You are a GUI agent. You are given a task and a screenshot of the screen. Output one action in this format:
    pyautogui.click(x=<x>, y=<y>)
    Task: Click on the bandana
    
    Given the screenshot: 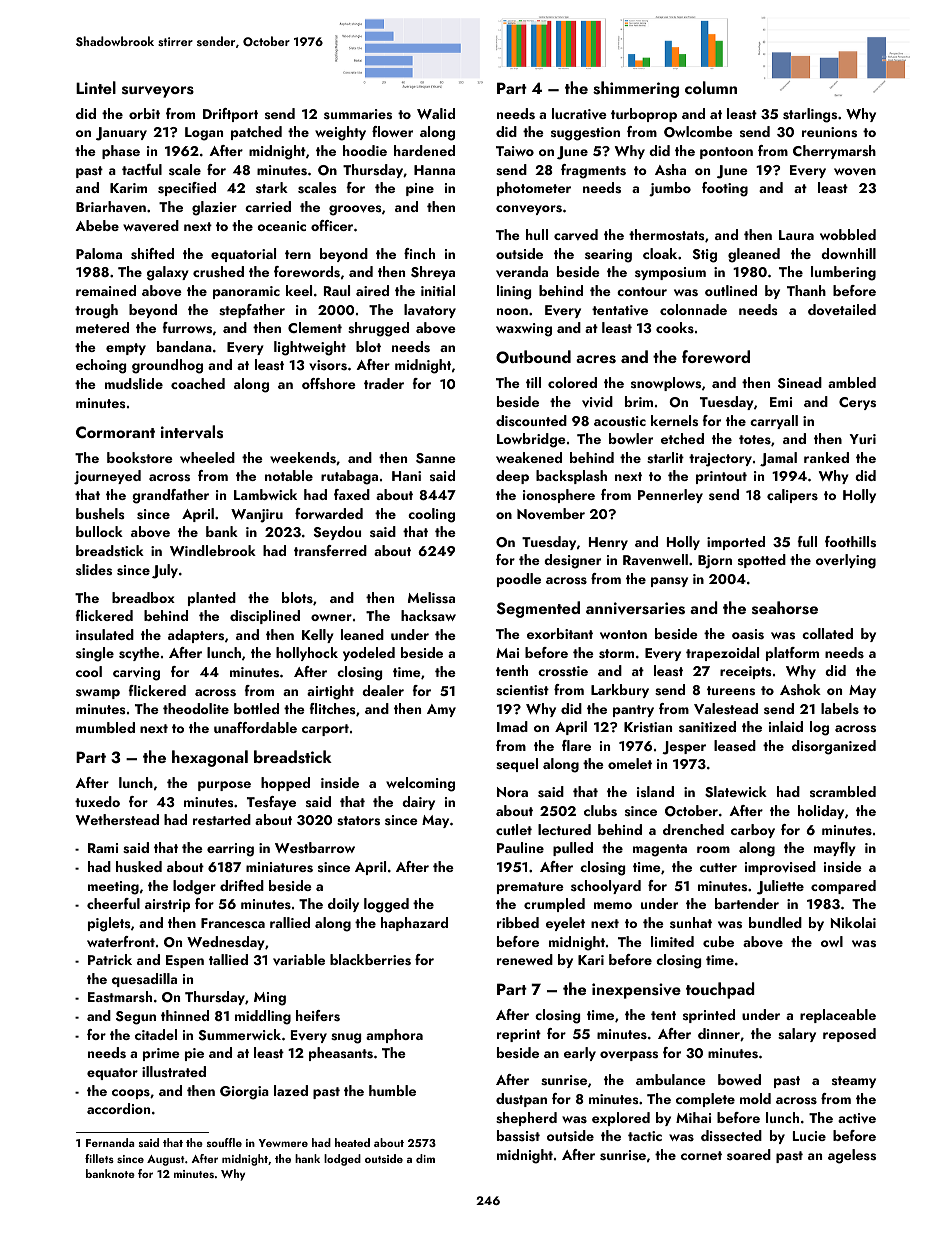 What is the action you would take?
    pyautogui.click(x=184, y=346)
